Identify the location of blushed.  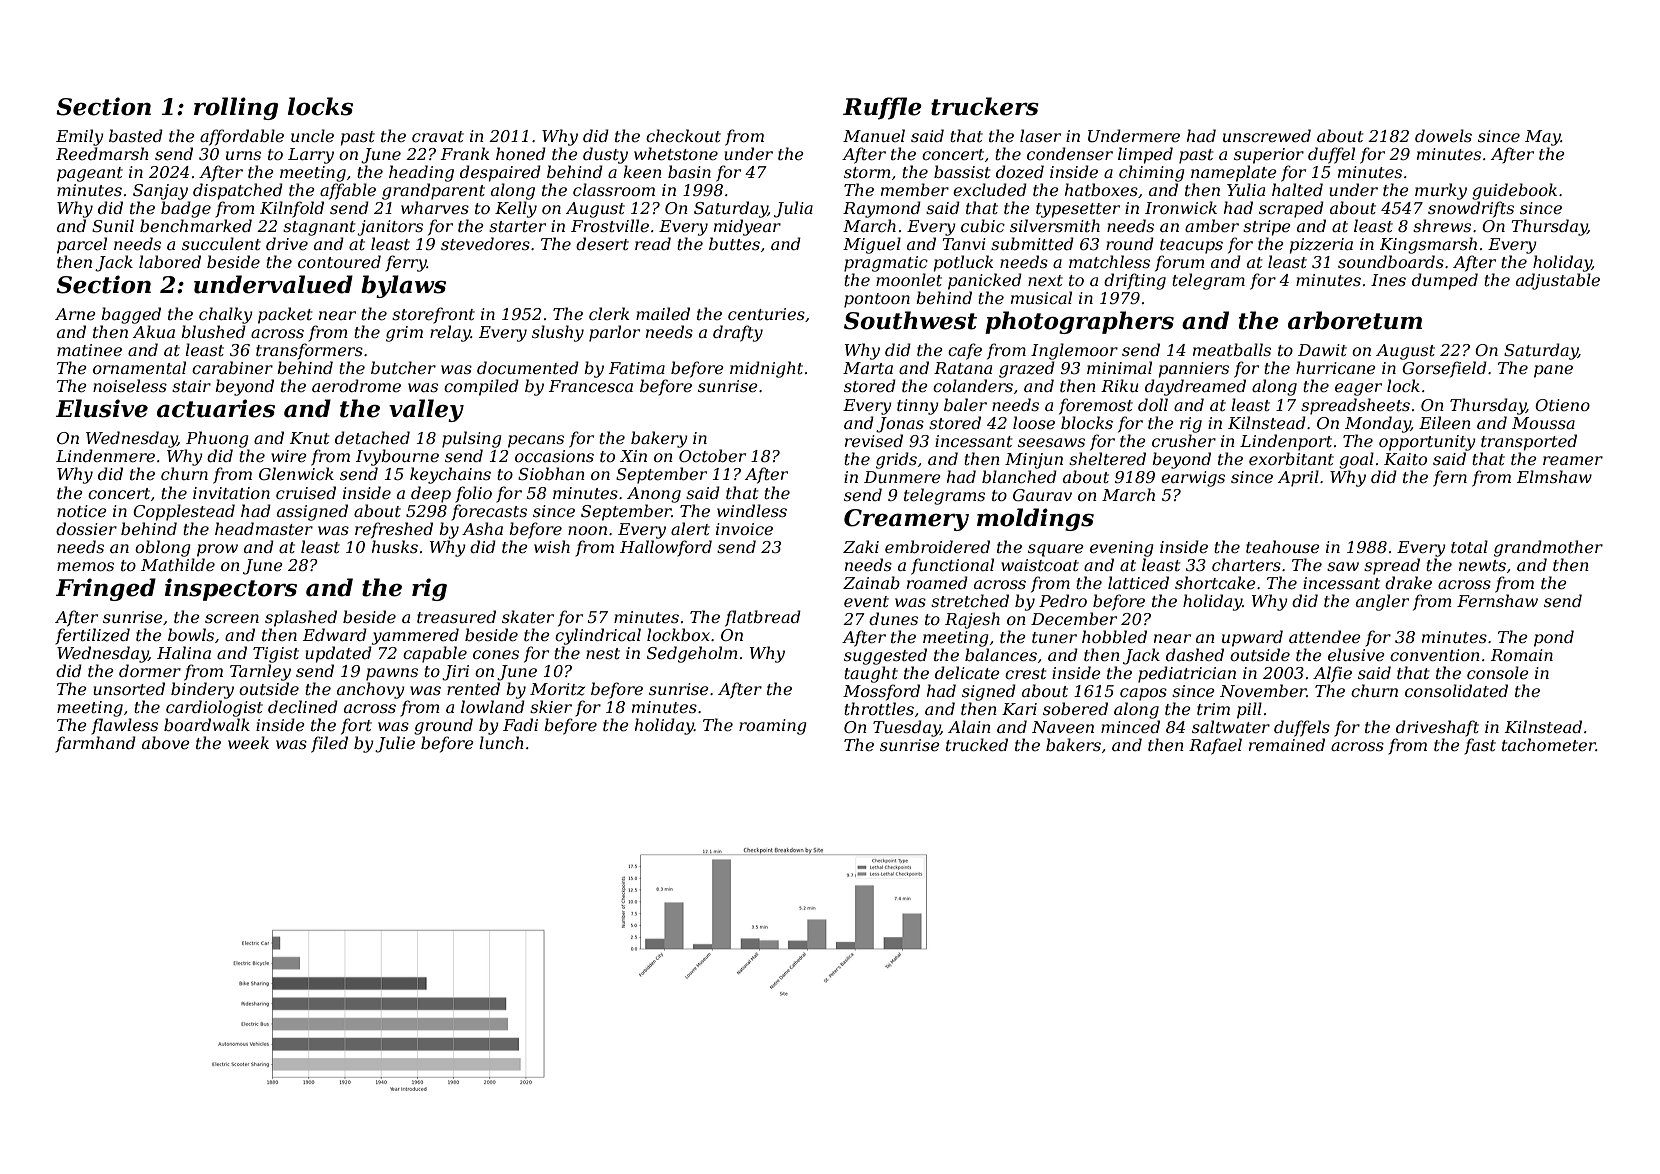
(213, 331).
